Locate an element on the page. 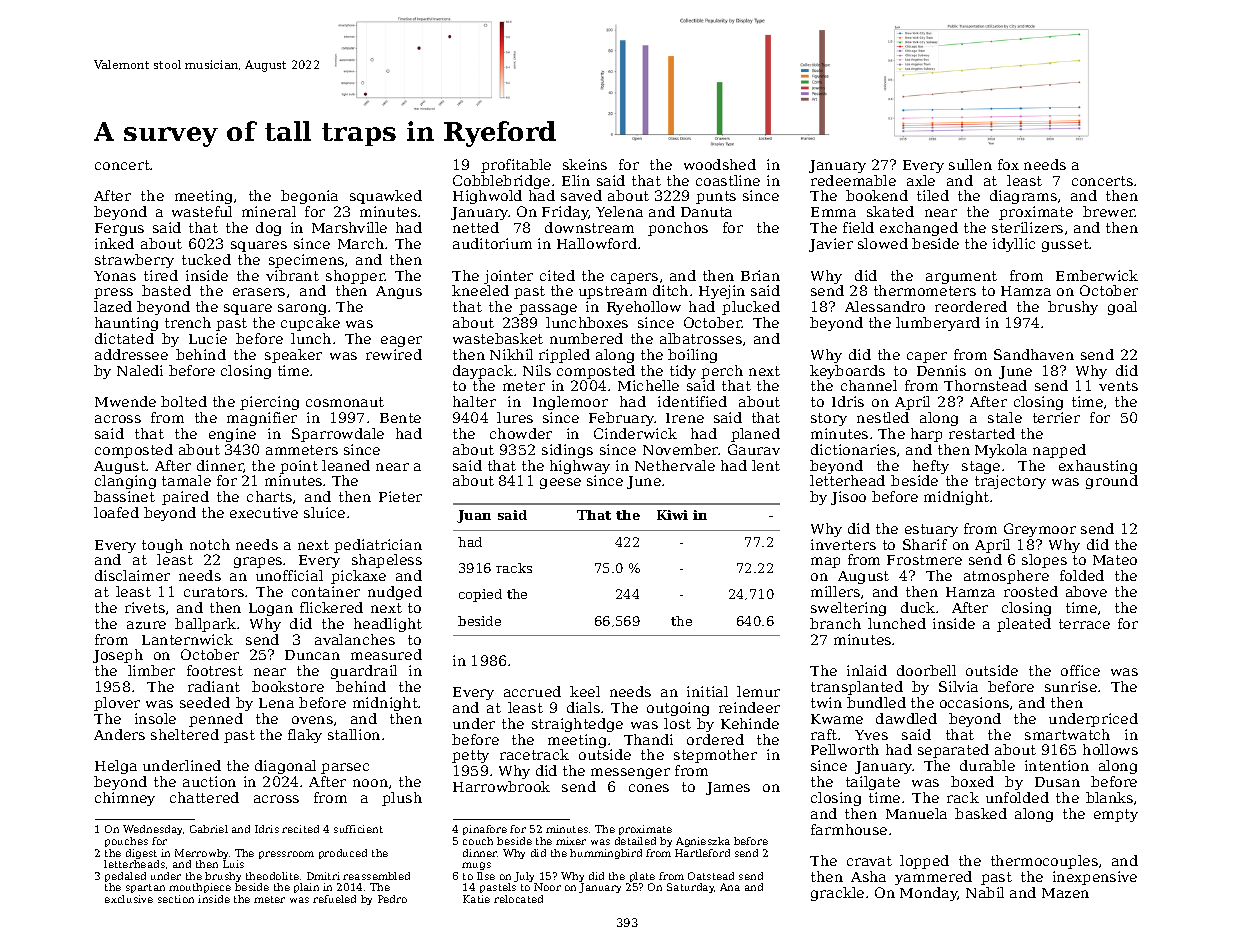  Kiwi is located at coordinates (672, 515).
